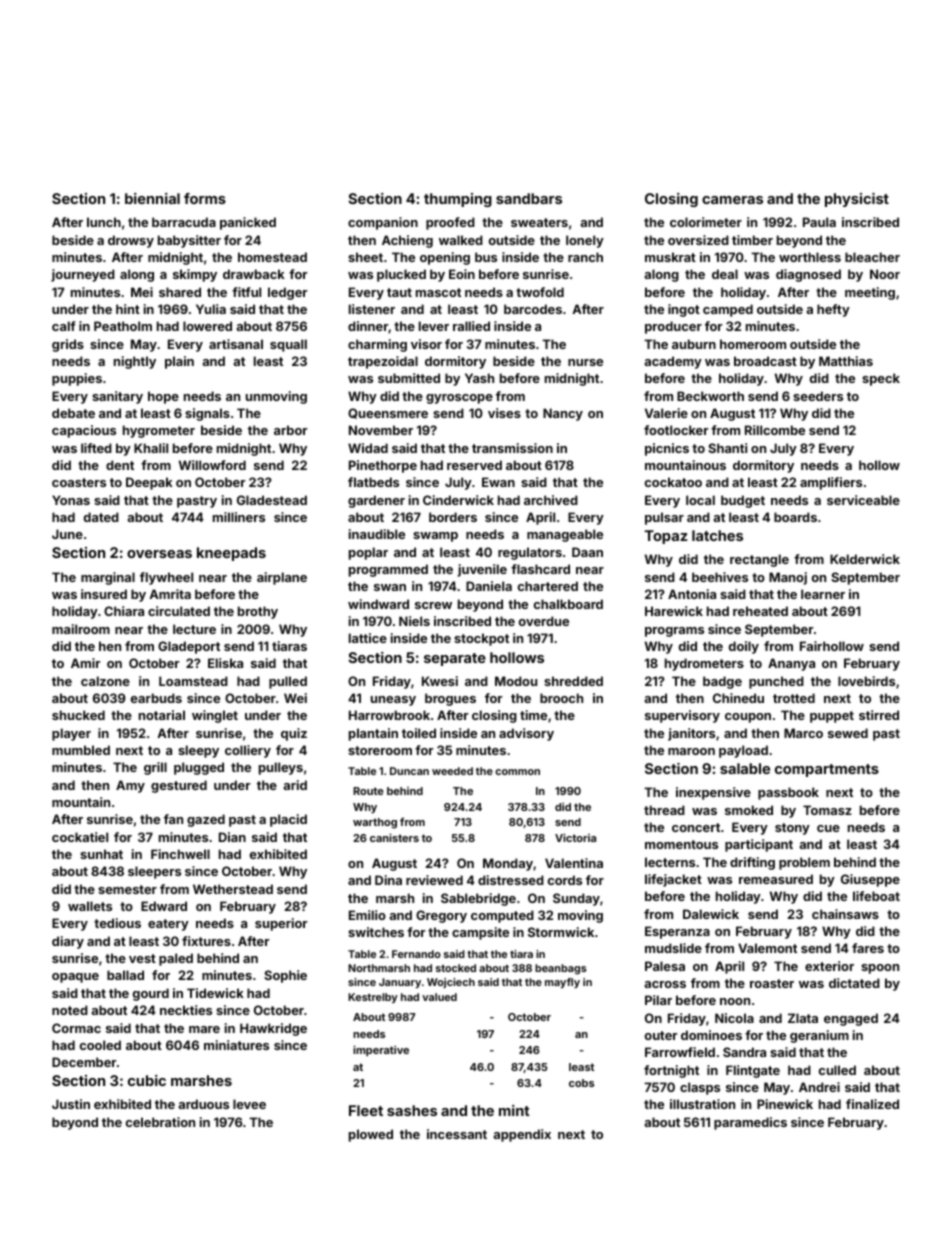  I want to click on Noor, so click(885, 274).
